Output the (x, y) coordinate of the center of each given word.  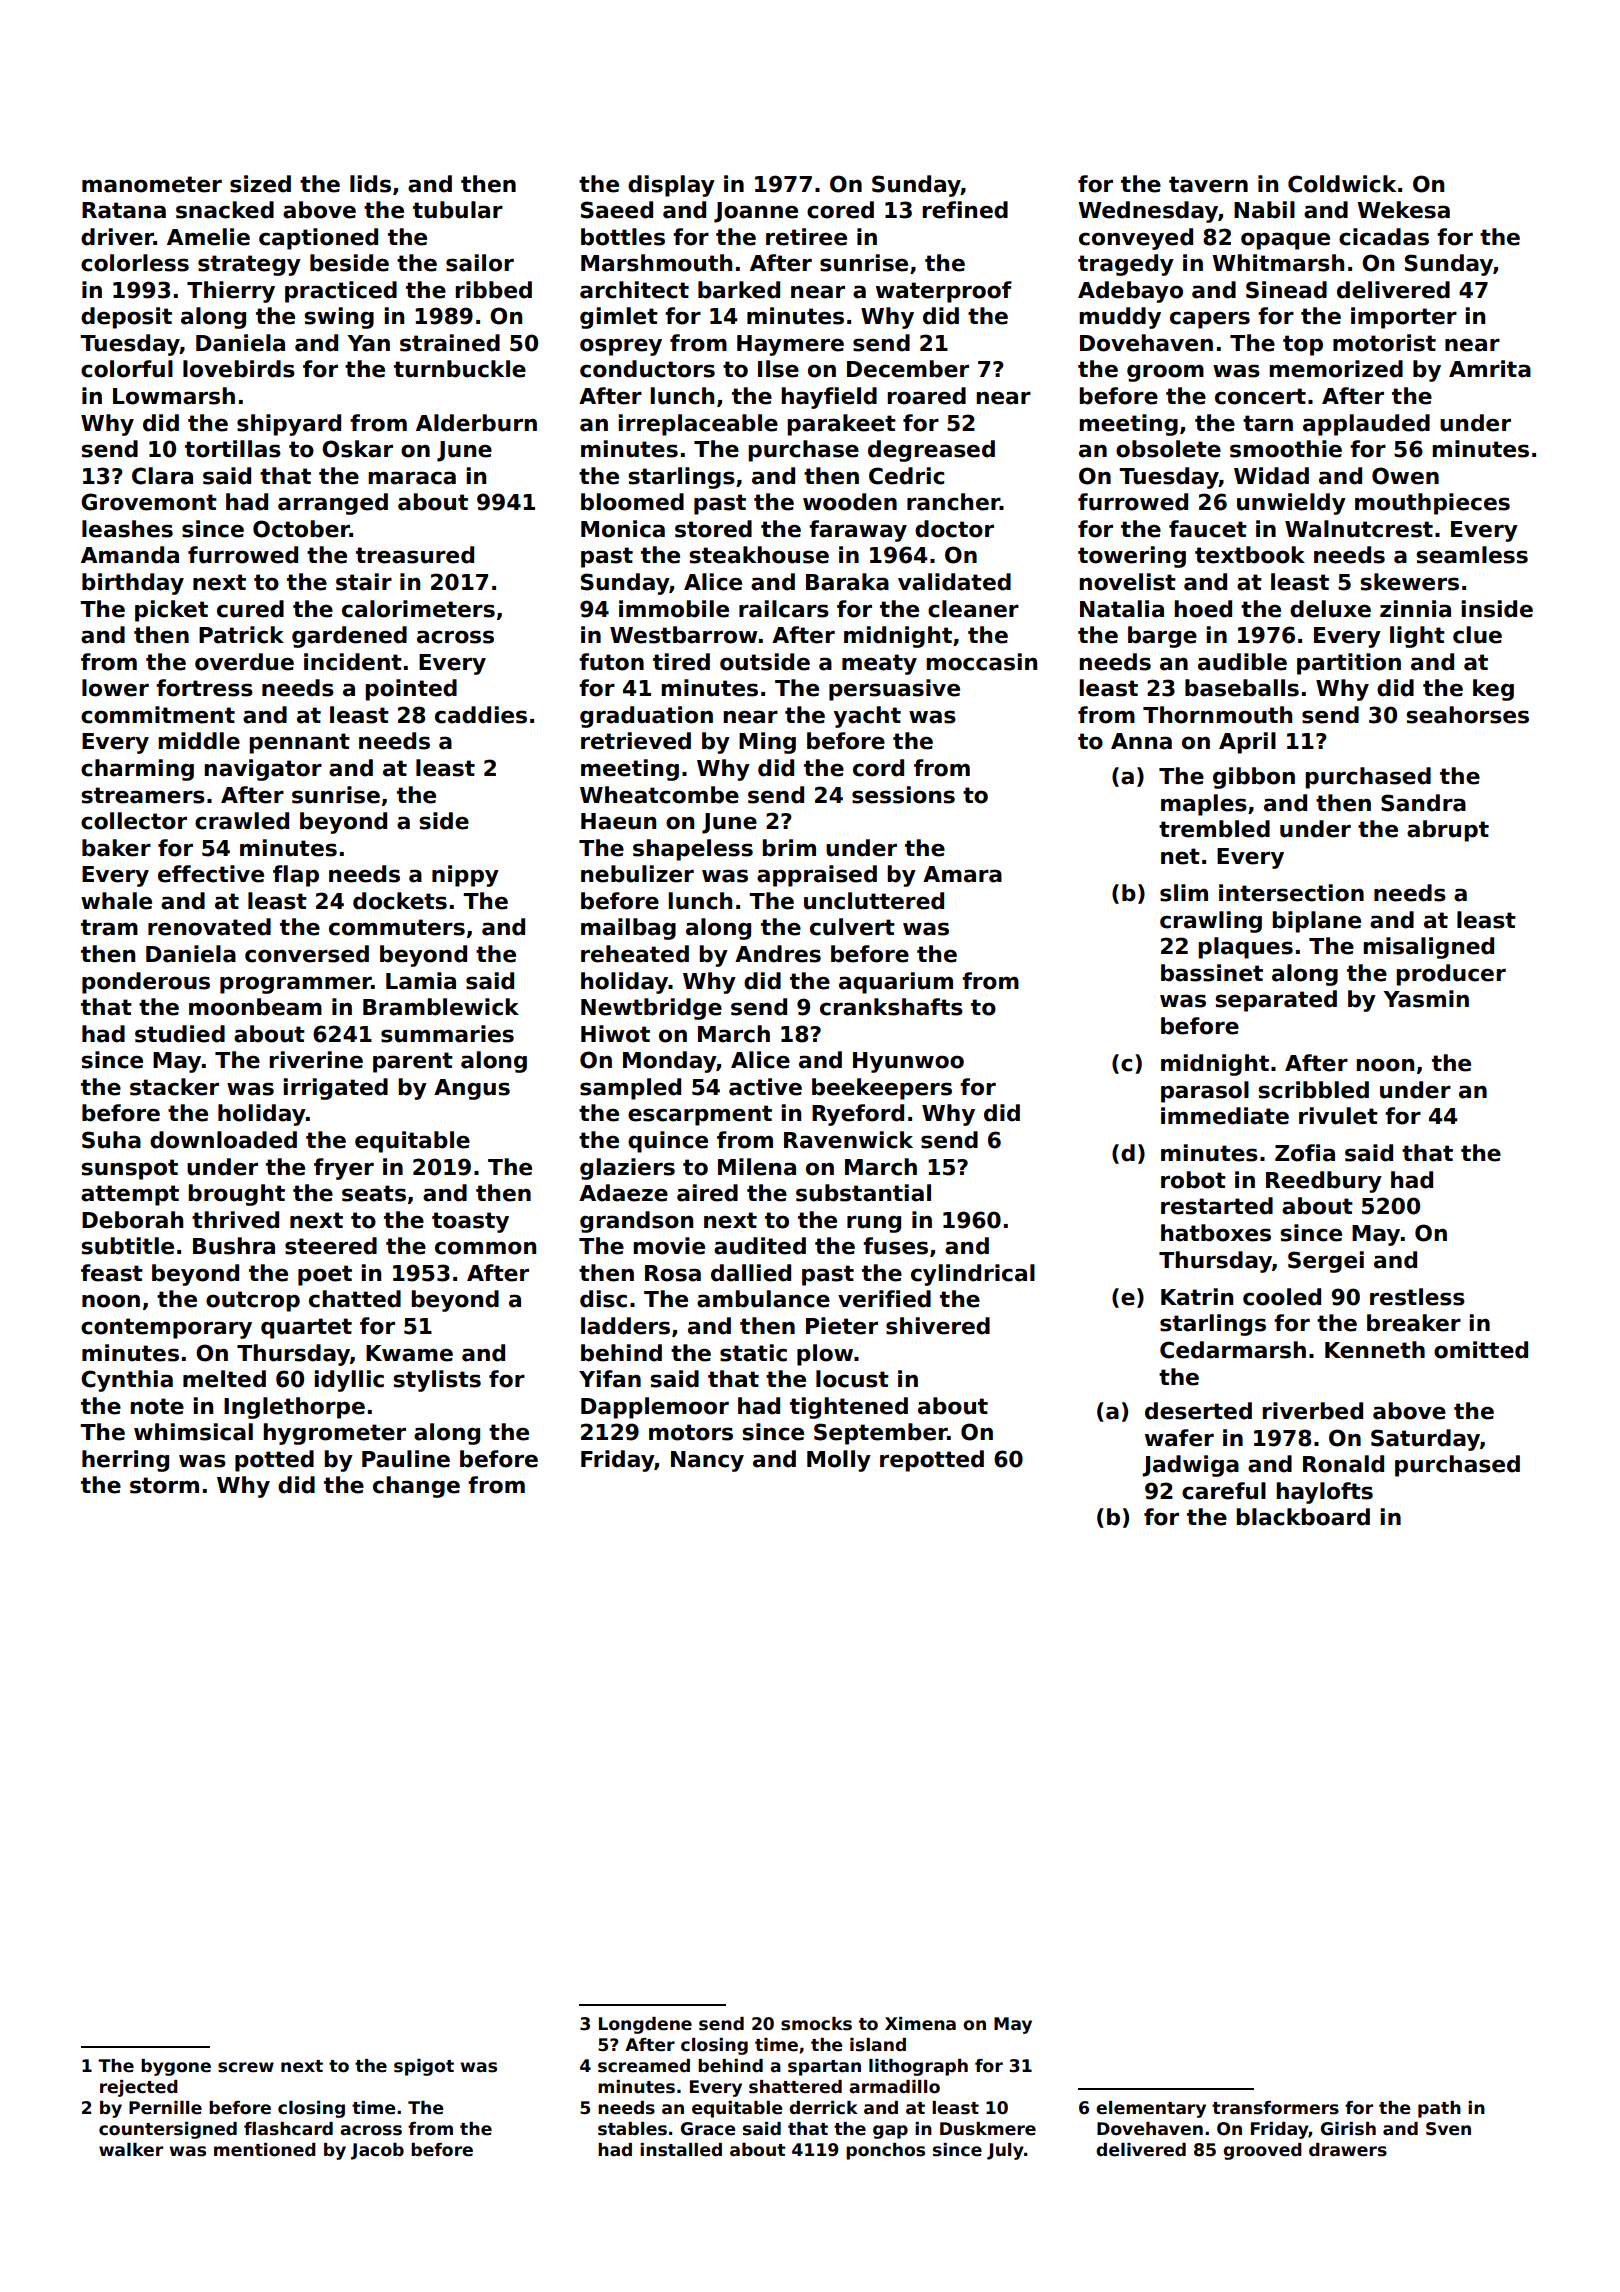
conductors (647, 369)
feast (112, 1273)
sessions (903, 795)
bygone (176, 2067)
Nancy (707, 1461)
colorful (127, 369)
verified (884, 1299)
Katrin (1197, 1297)
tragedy (1126, 265)
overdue (244, 662)
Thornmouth (1217, 715)
